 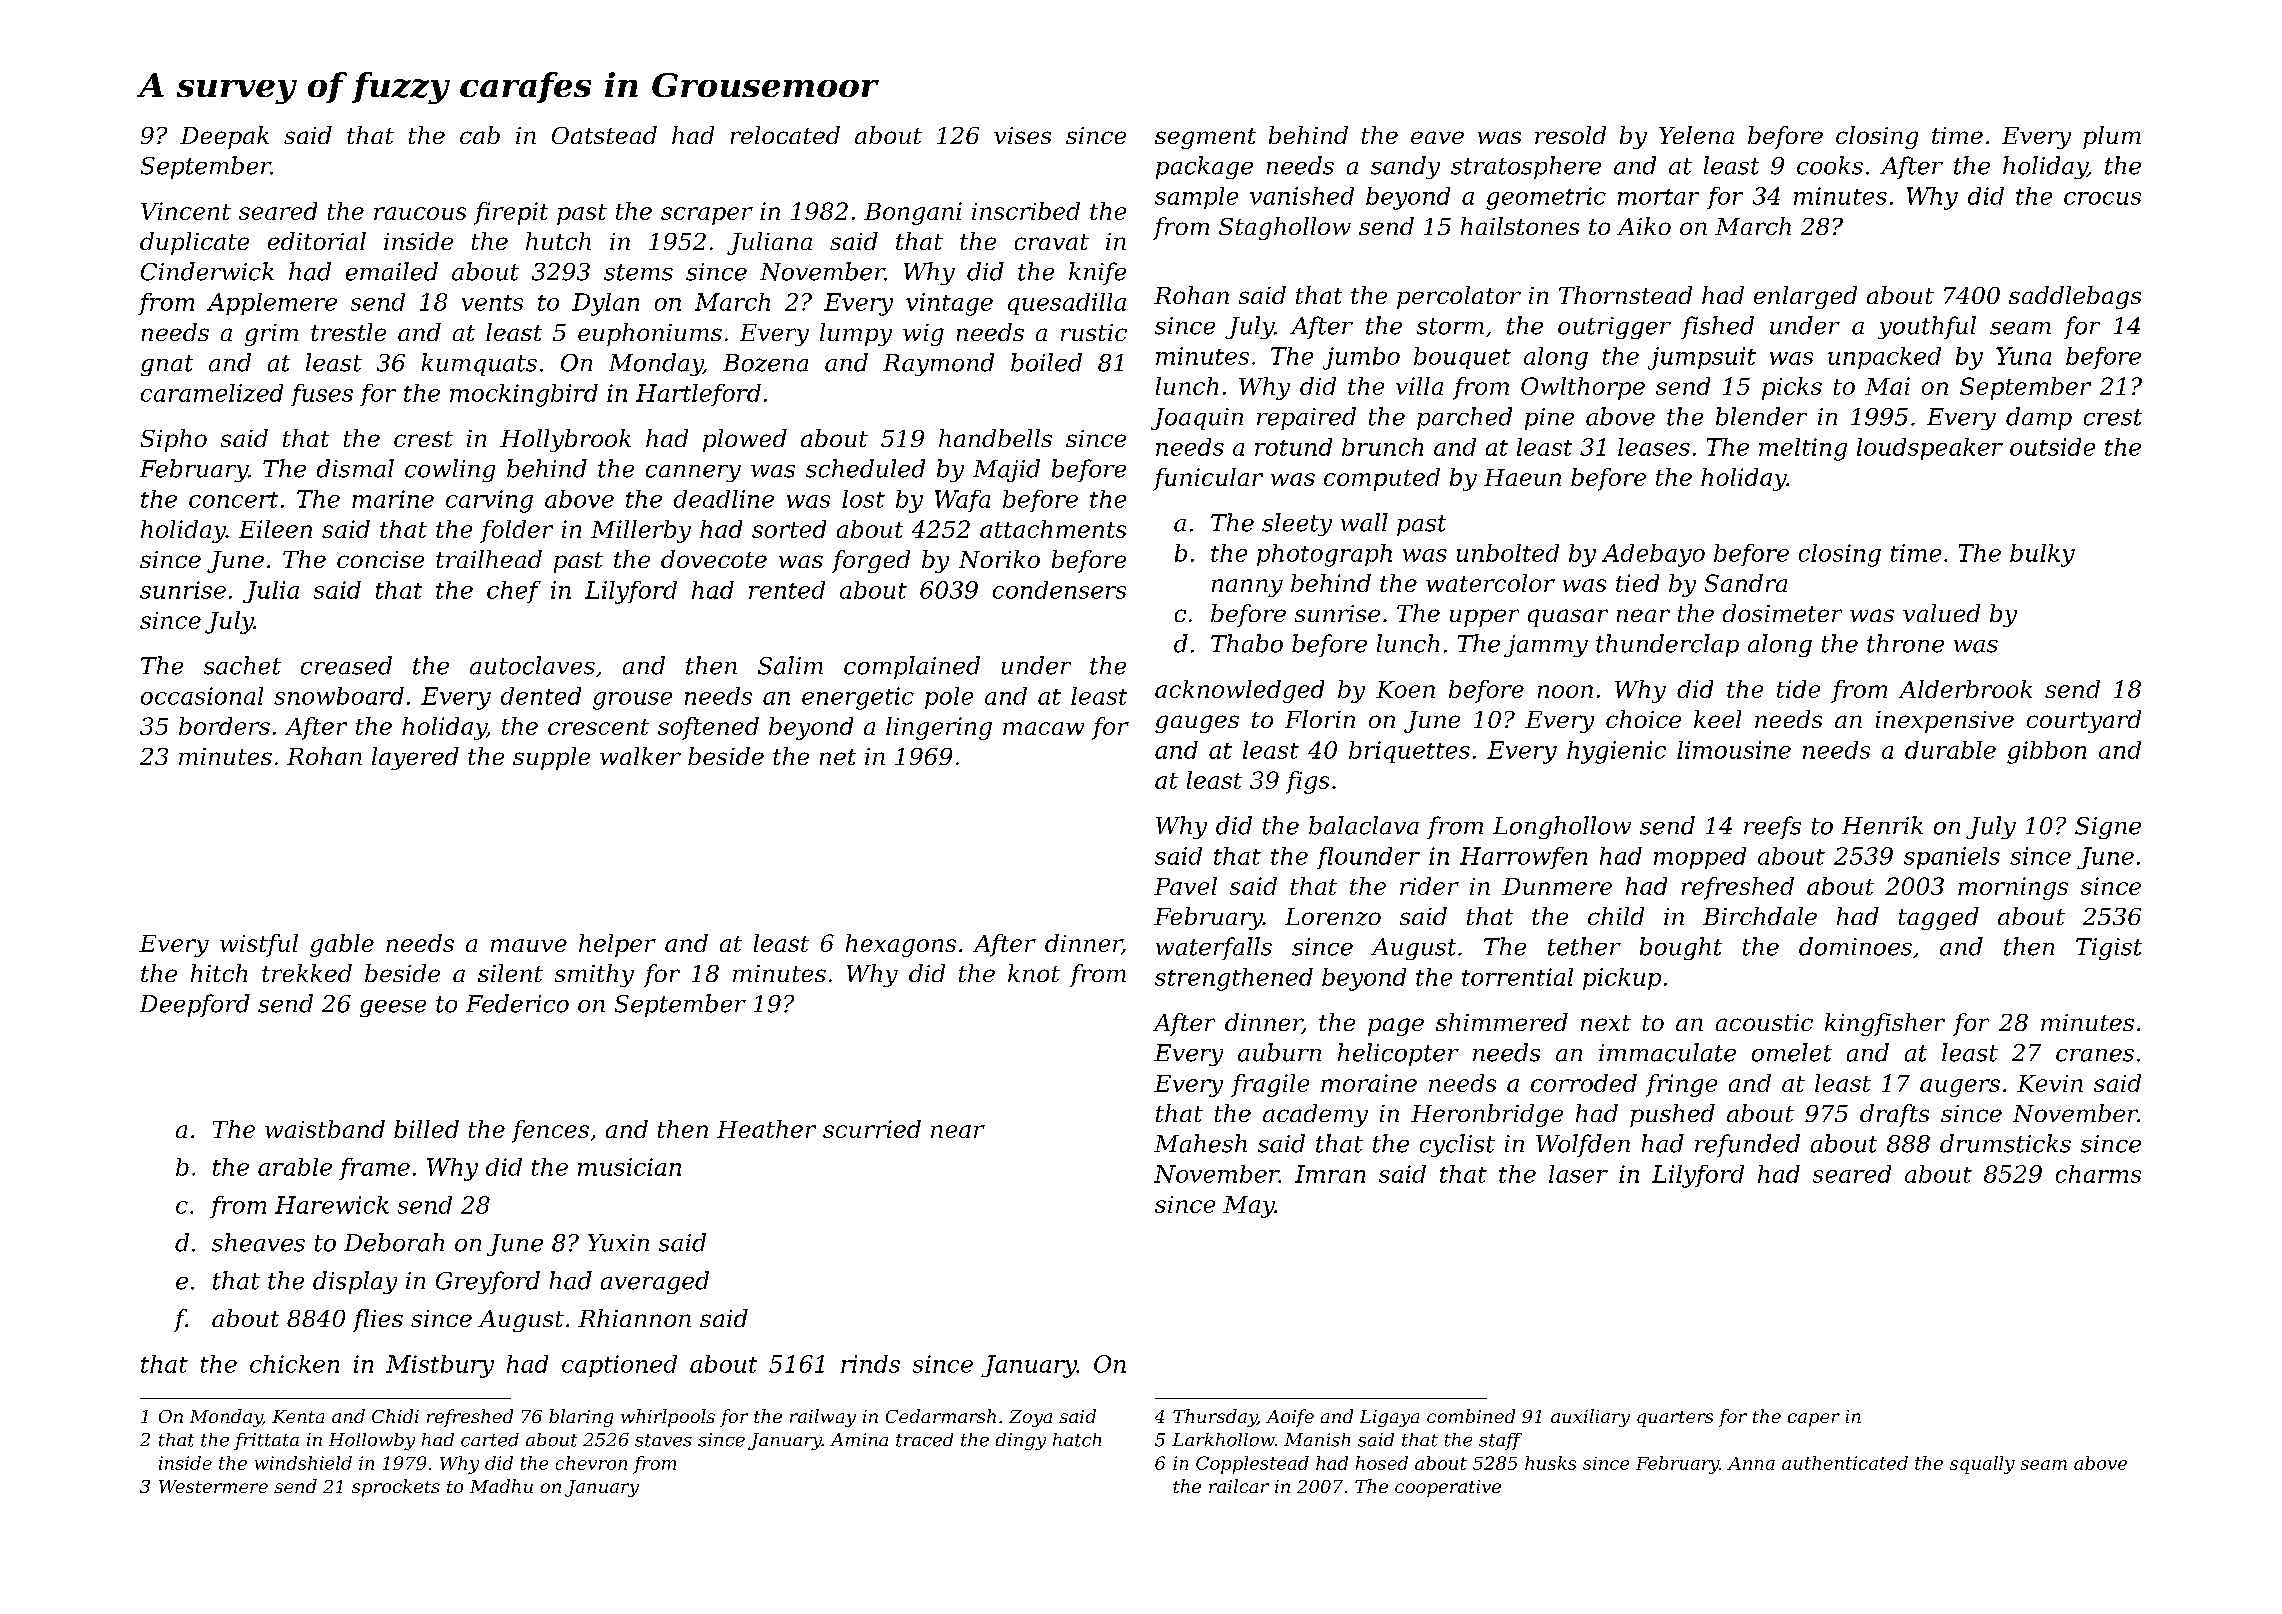 What do you see at coordinates (501, 1486) in the screenshot?
I see `Madhu` at bounding box center [501, 1486].
